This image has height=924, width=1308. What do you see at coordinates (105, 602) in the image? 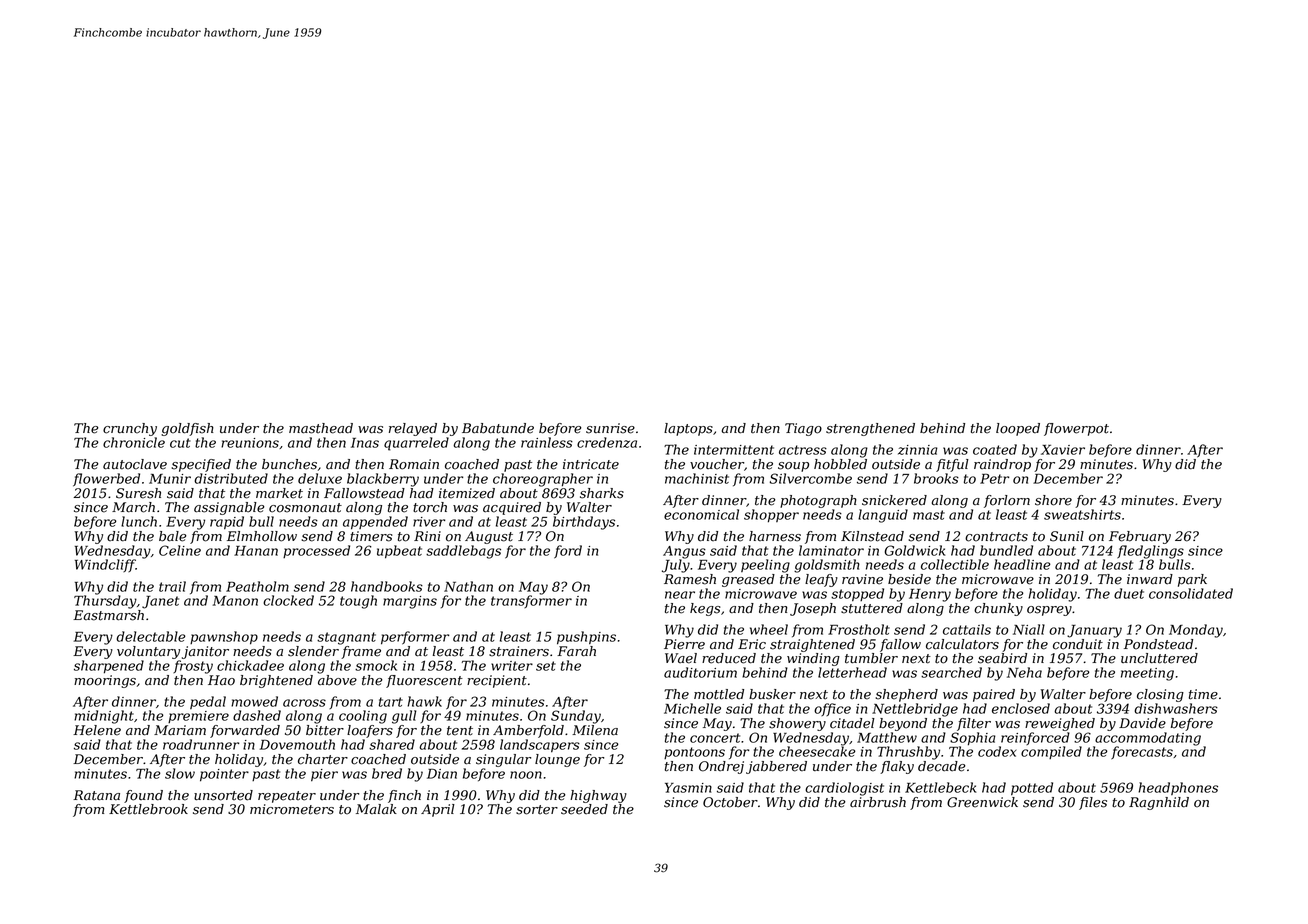
I see `Thursday` at bounding box center [105, 602].
